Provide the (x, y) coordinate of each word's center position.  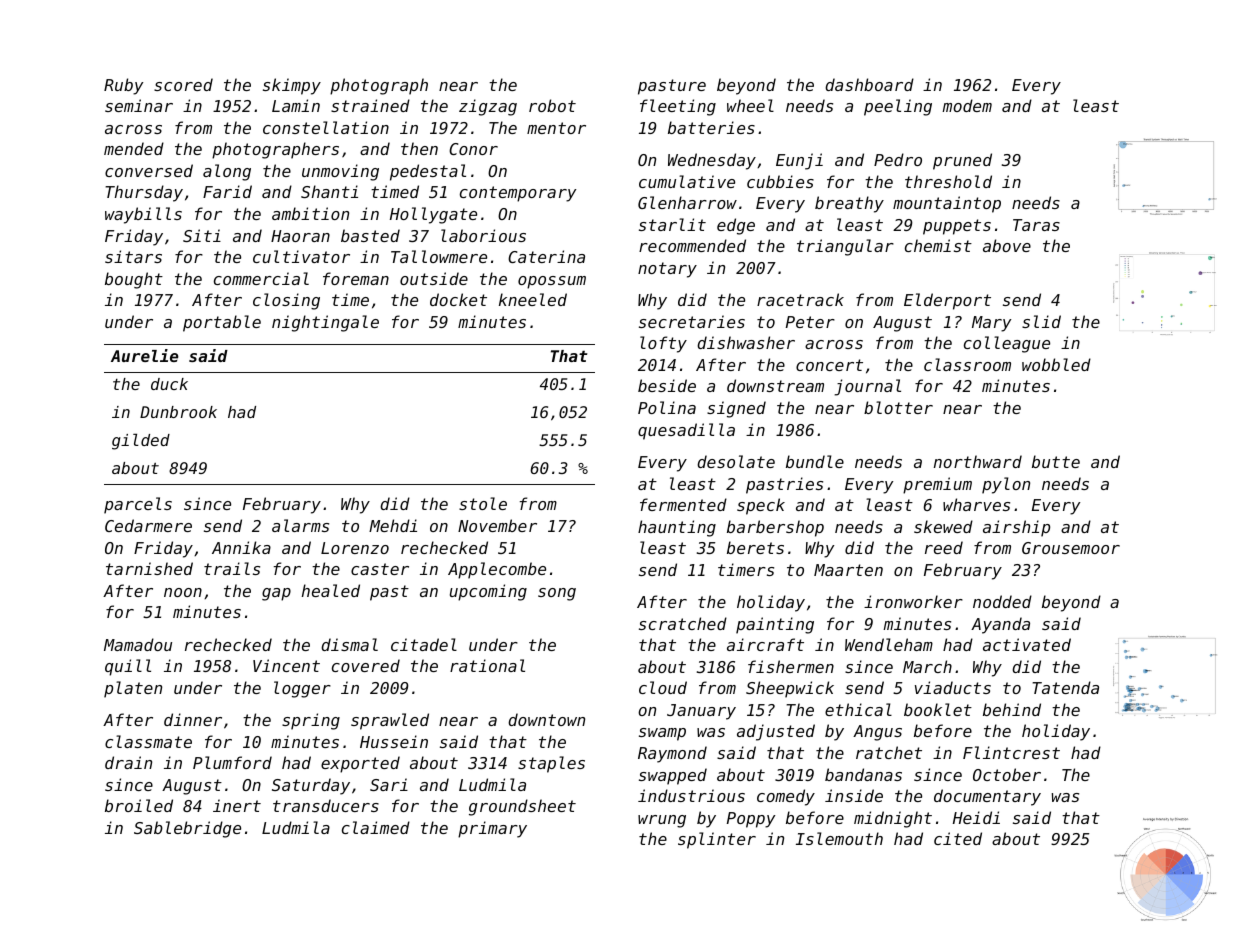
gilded (141, 441)
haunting (677, 528)
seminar (139, 105)
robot (552, 105)
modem (967, 105)
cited (958, 838)
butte (1056, 461)
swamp (662, 734)
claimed (376, 827)
